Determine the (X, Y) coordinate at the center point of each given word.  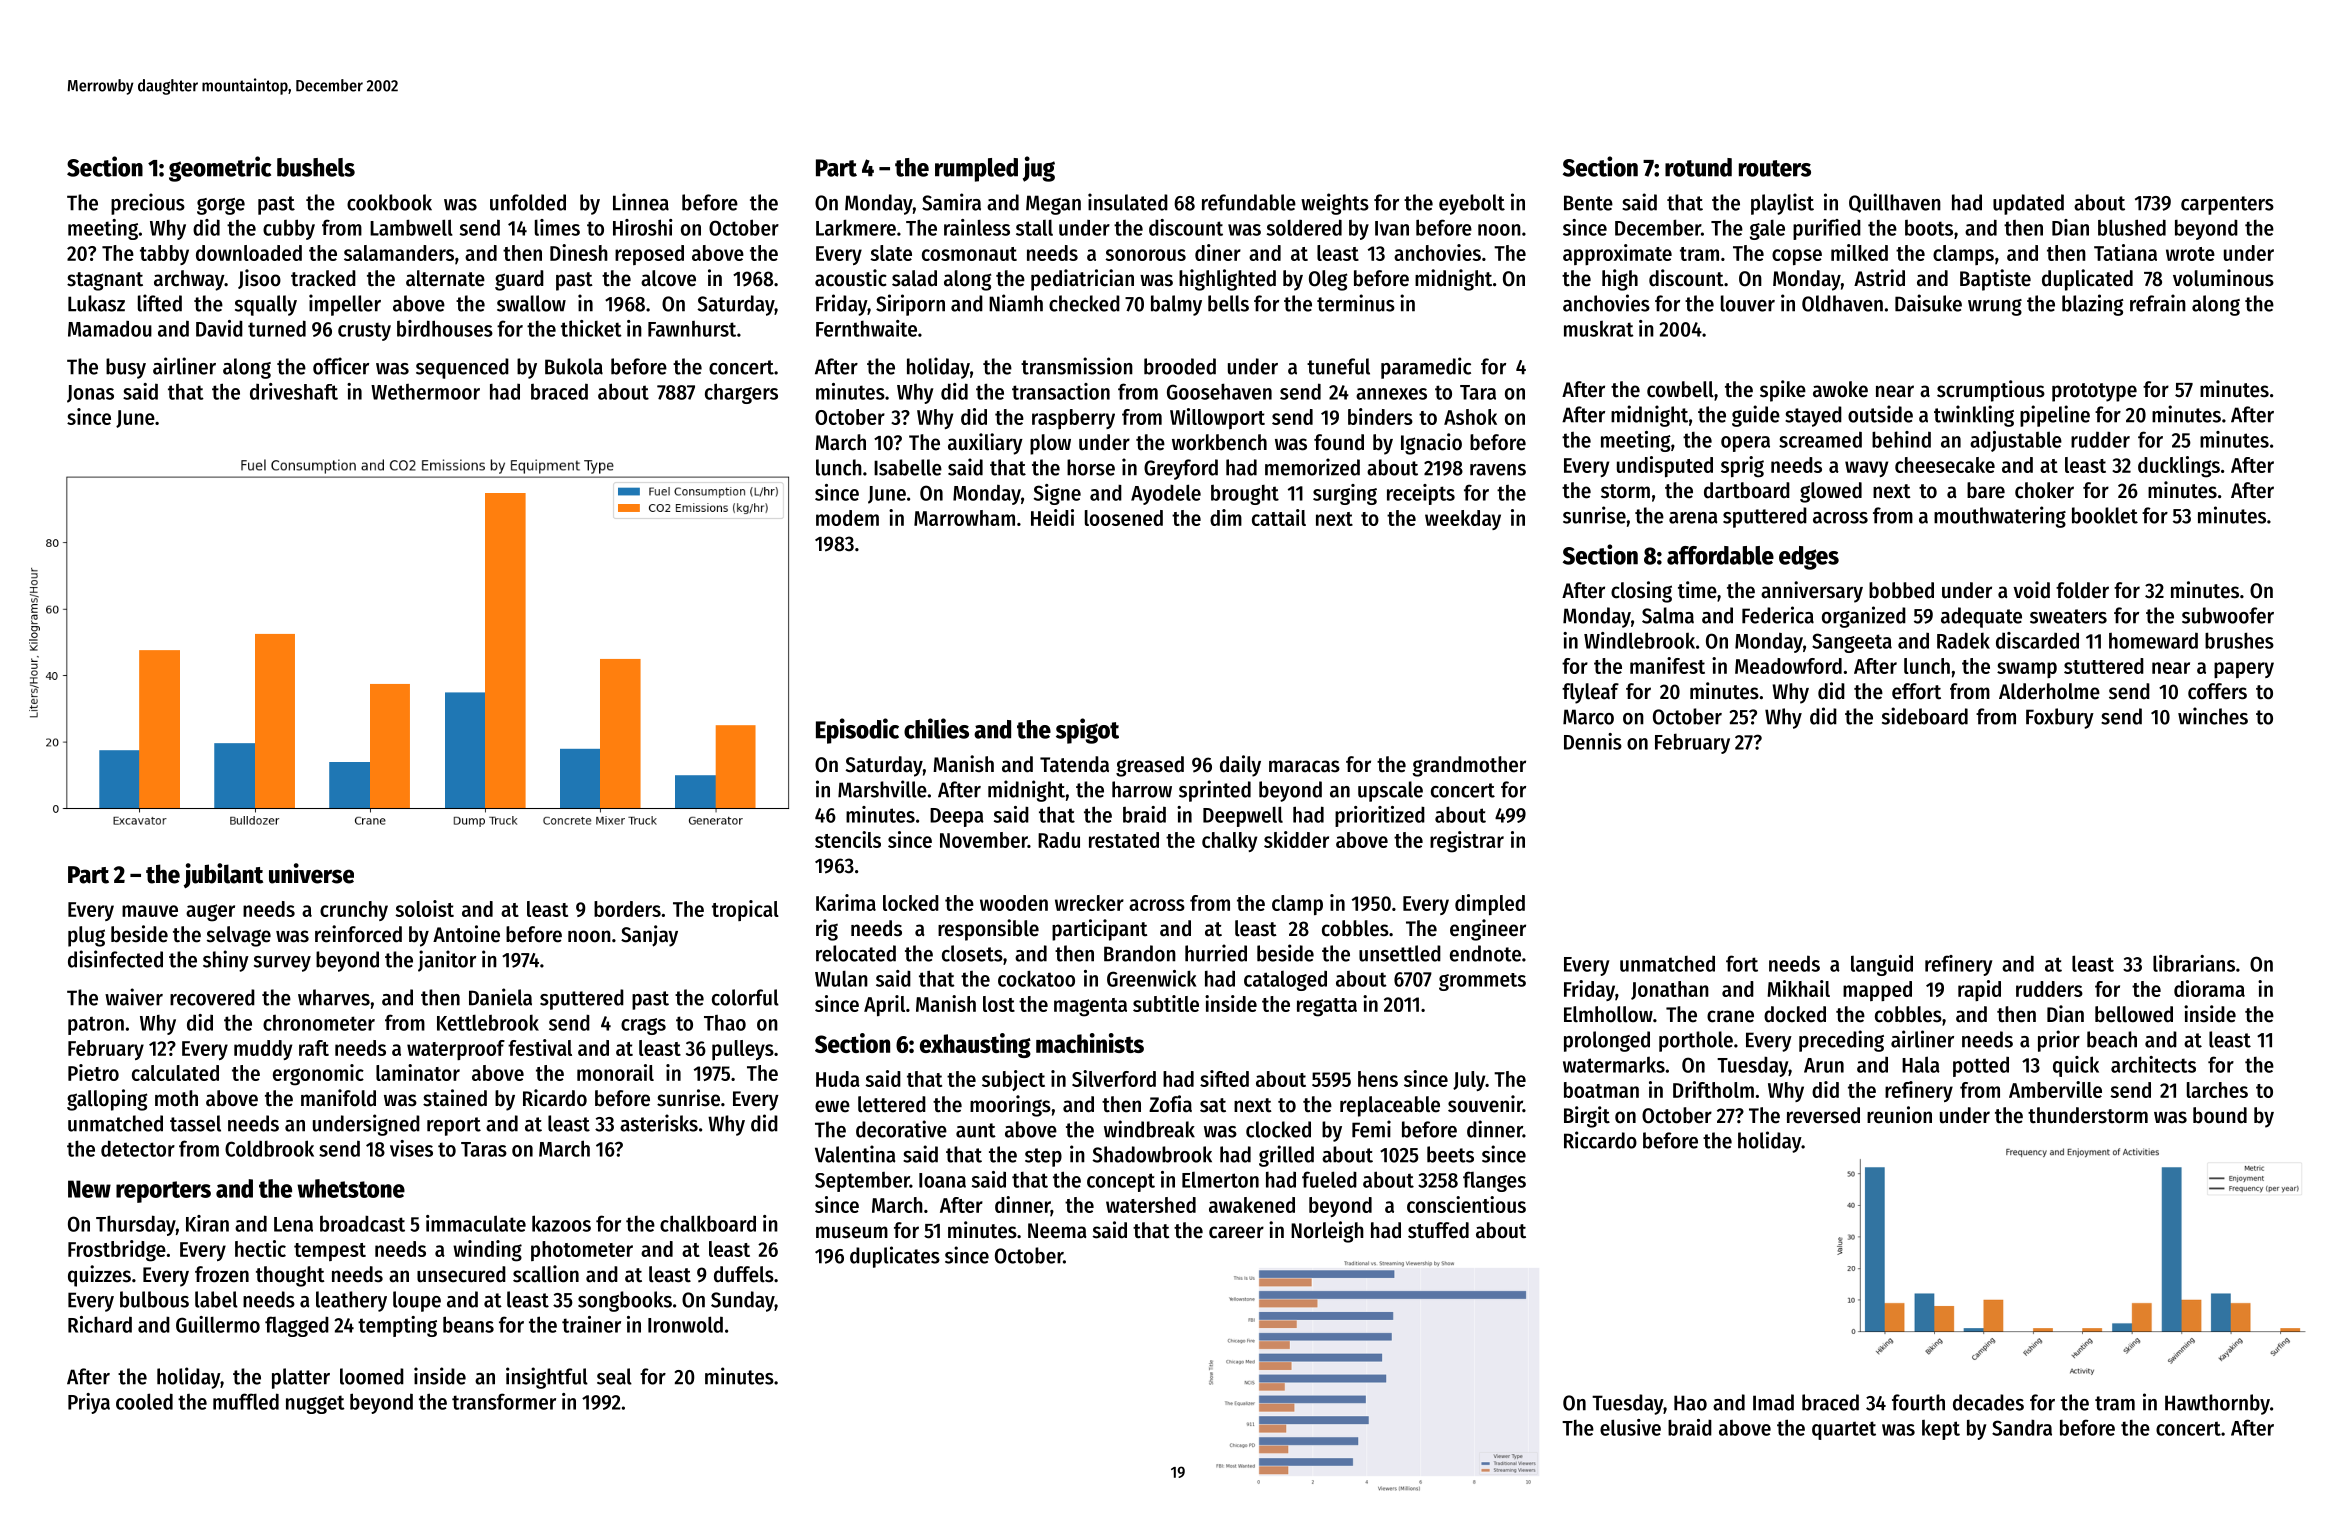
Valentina (855, 1154)
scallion (546, 1274)
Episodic (857, 731)
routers (1775, 168)
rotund (1698, 167)
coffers (2217, 691)
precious (148, 204)
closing (1641, 592)
